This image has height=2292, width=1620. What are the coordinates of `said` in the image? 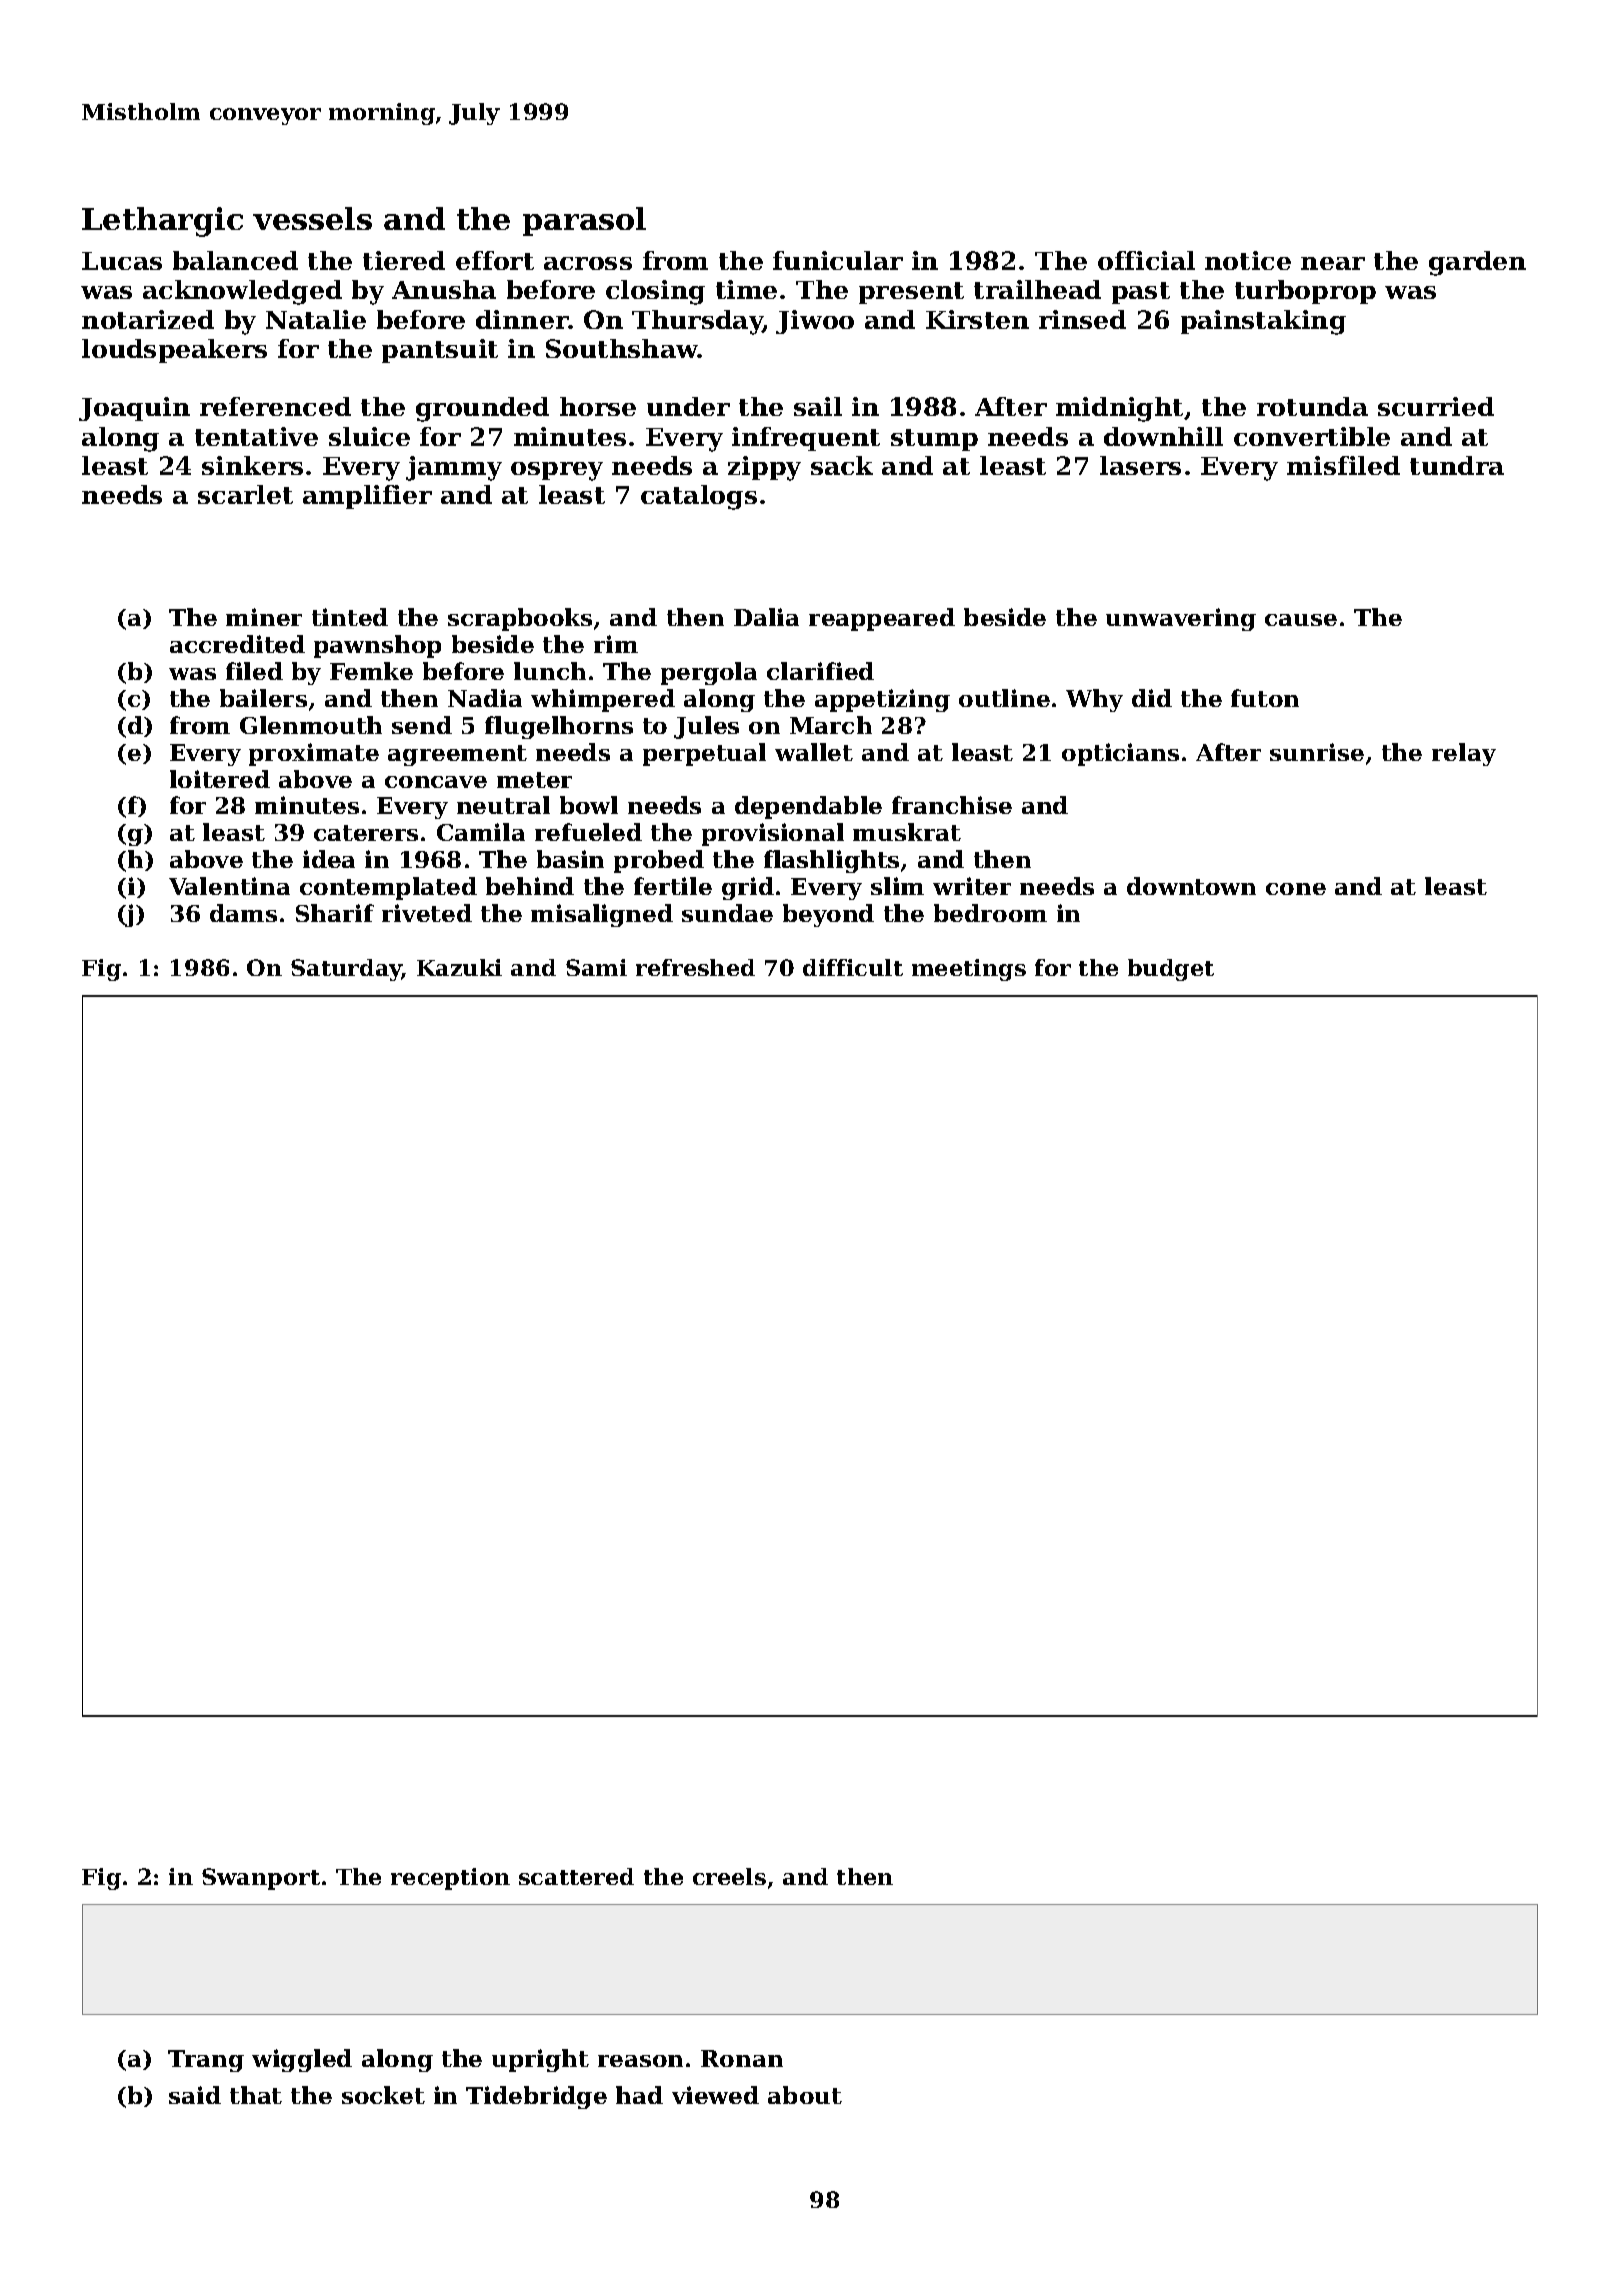 It's located at (195, 2095).
